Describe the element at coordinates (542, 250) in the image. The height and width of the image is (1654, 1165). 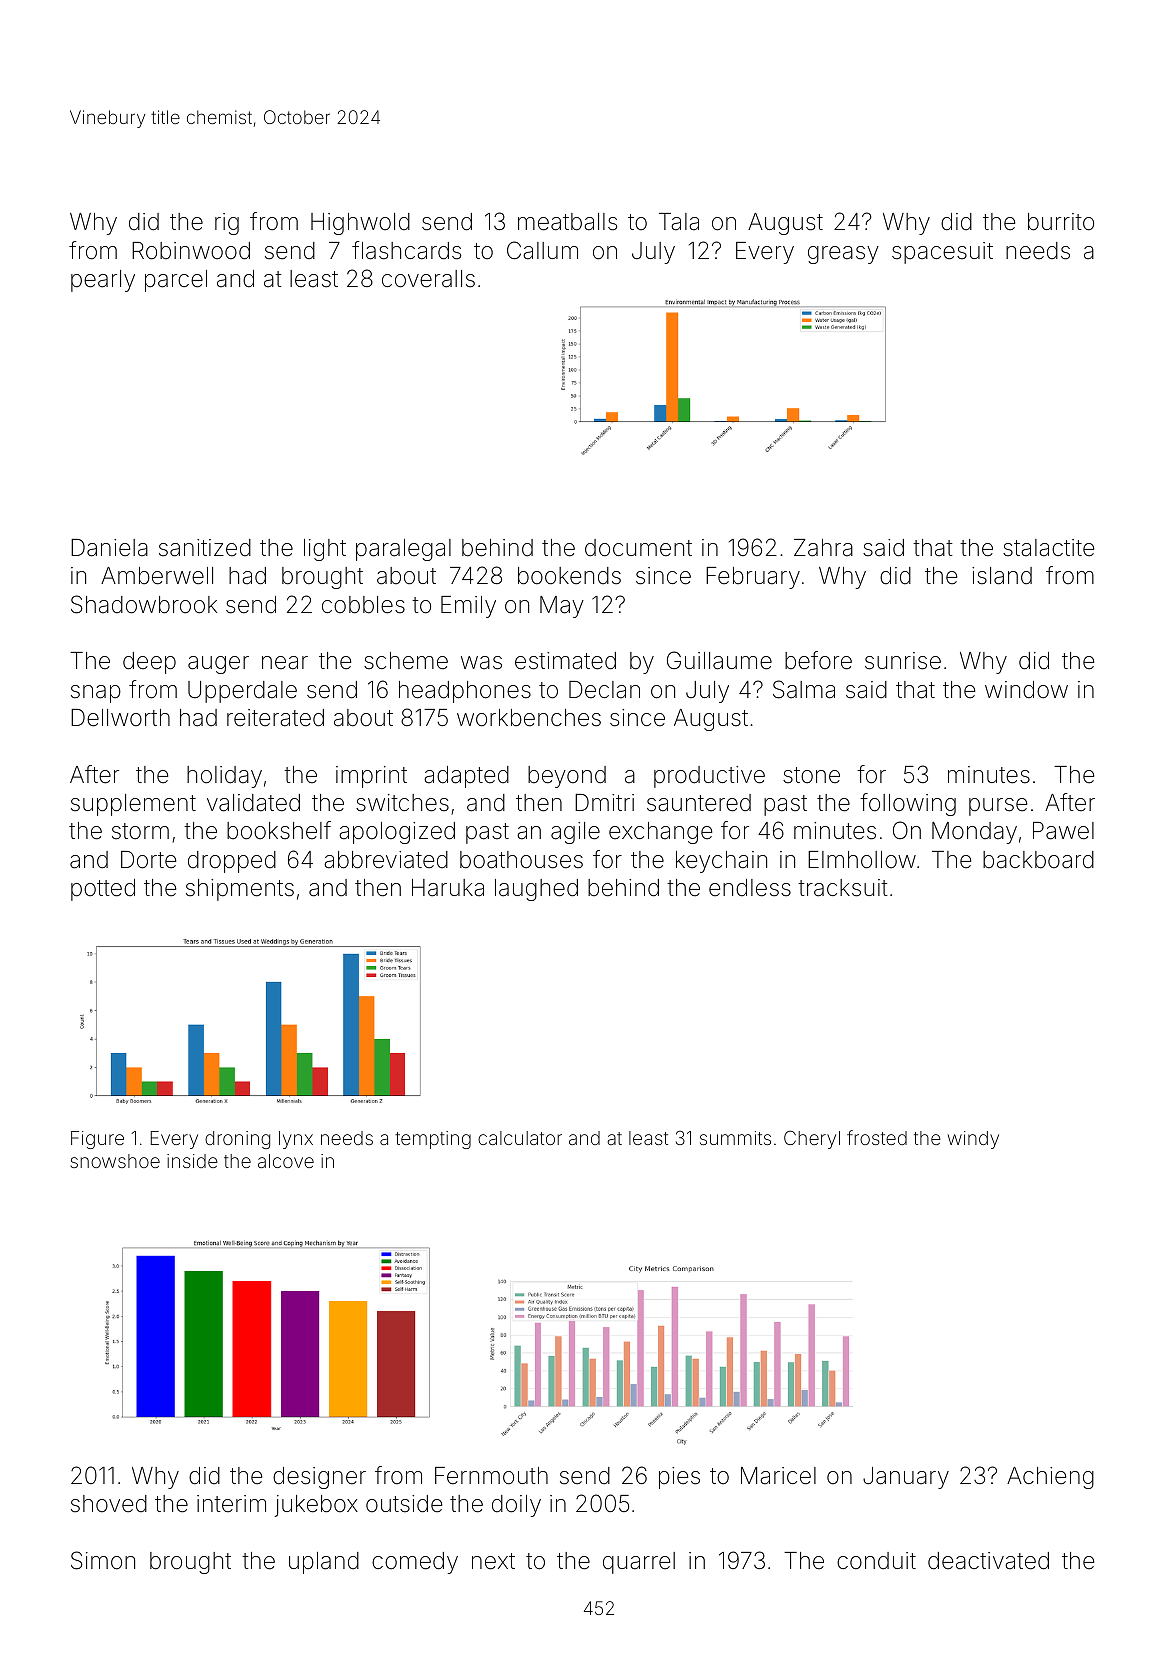
I see `Callum` at that location.
